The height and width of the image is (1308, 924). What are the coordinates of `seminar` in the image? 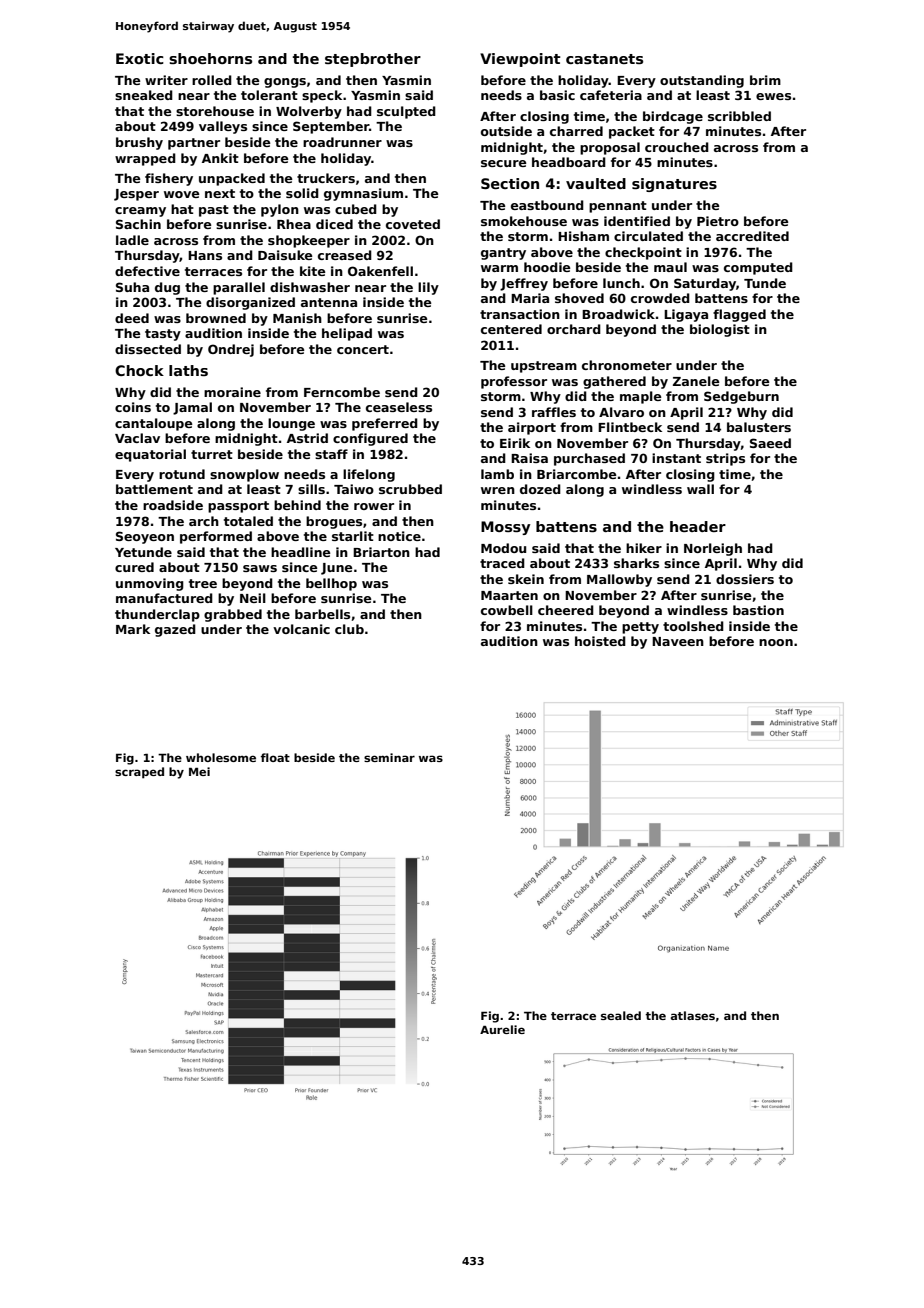 It's located at (389, 757).
